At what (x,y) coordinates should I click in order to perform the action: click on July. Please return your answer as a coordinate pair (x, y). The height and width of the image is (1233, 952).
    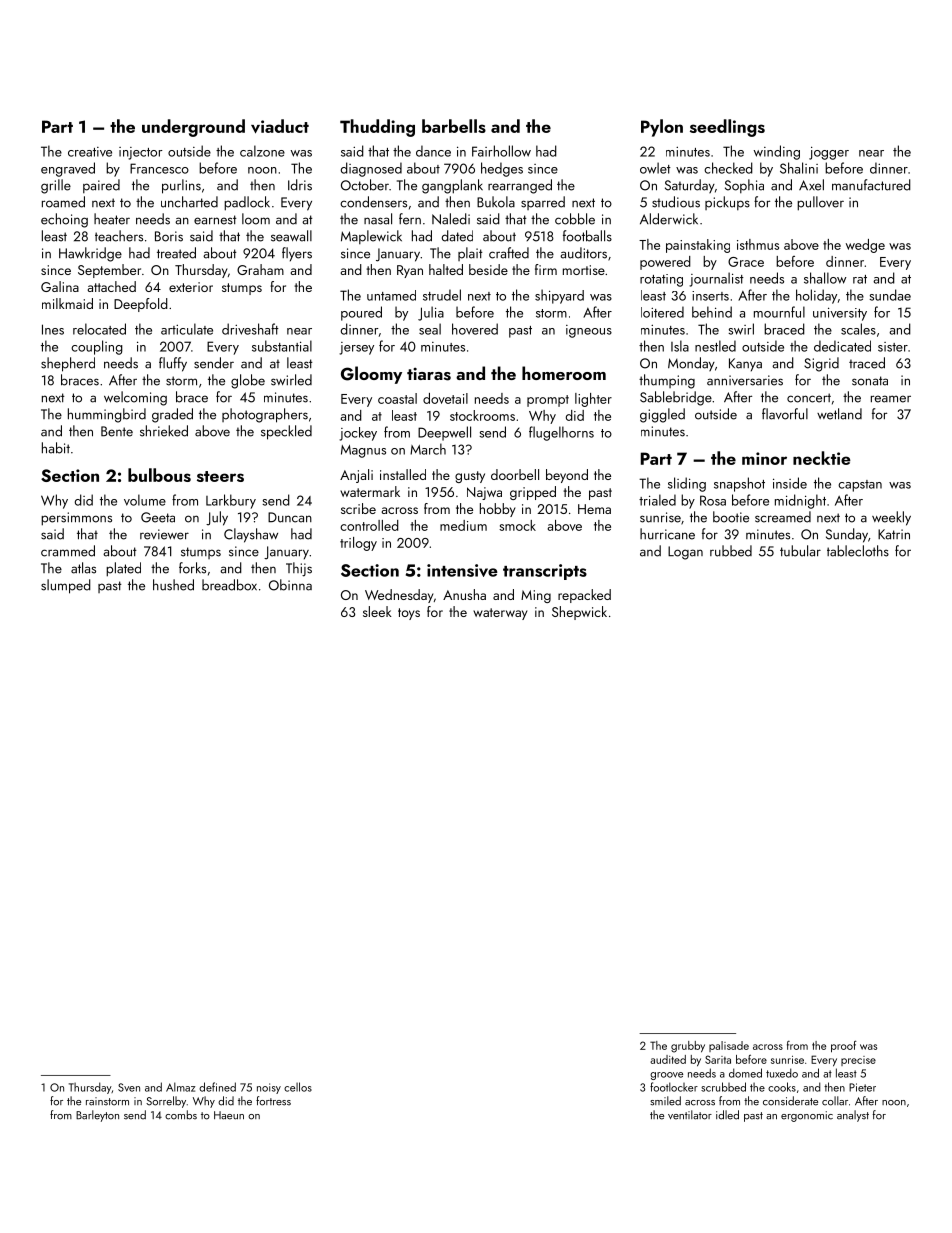
    Looking at the image, I should click on (217, 518).
